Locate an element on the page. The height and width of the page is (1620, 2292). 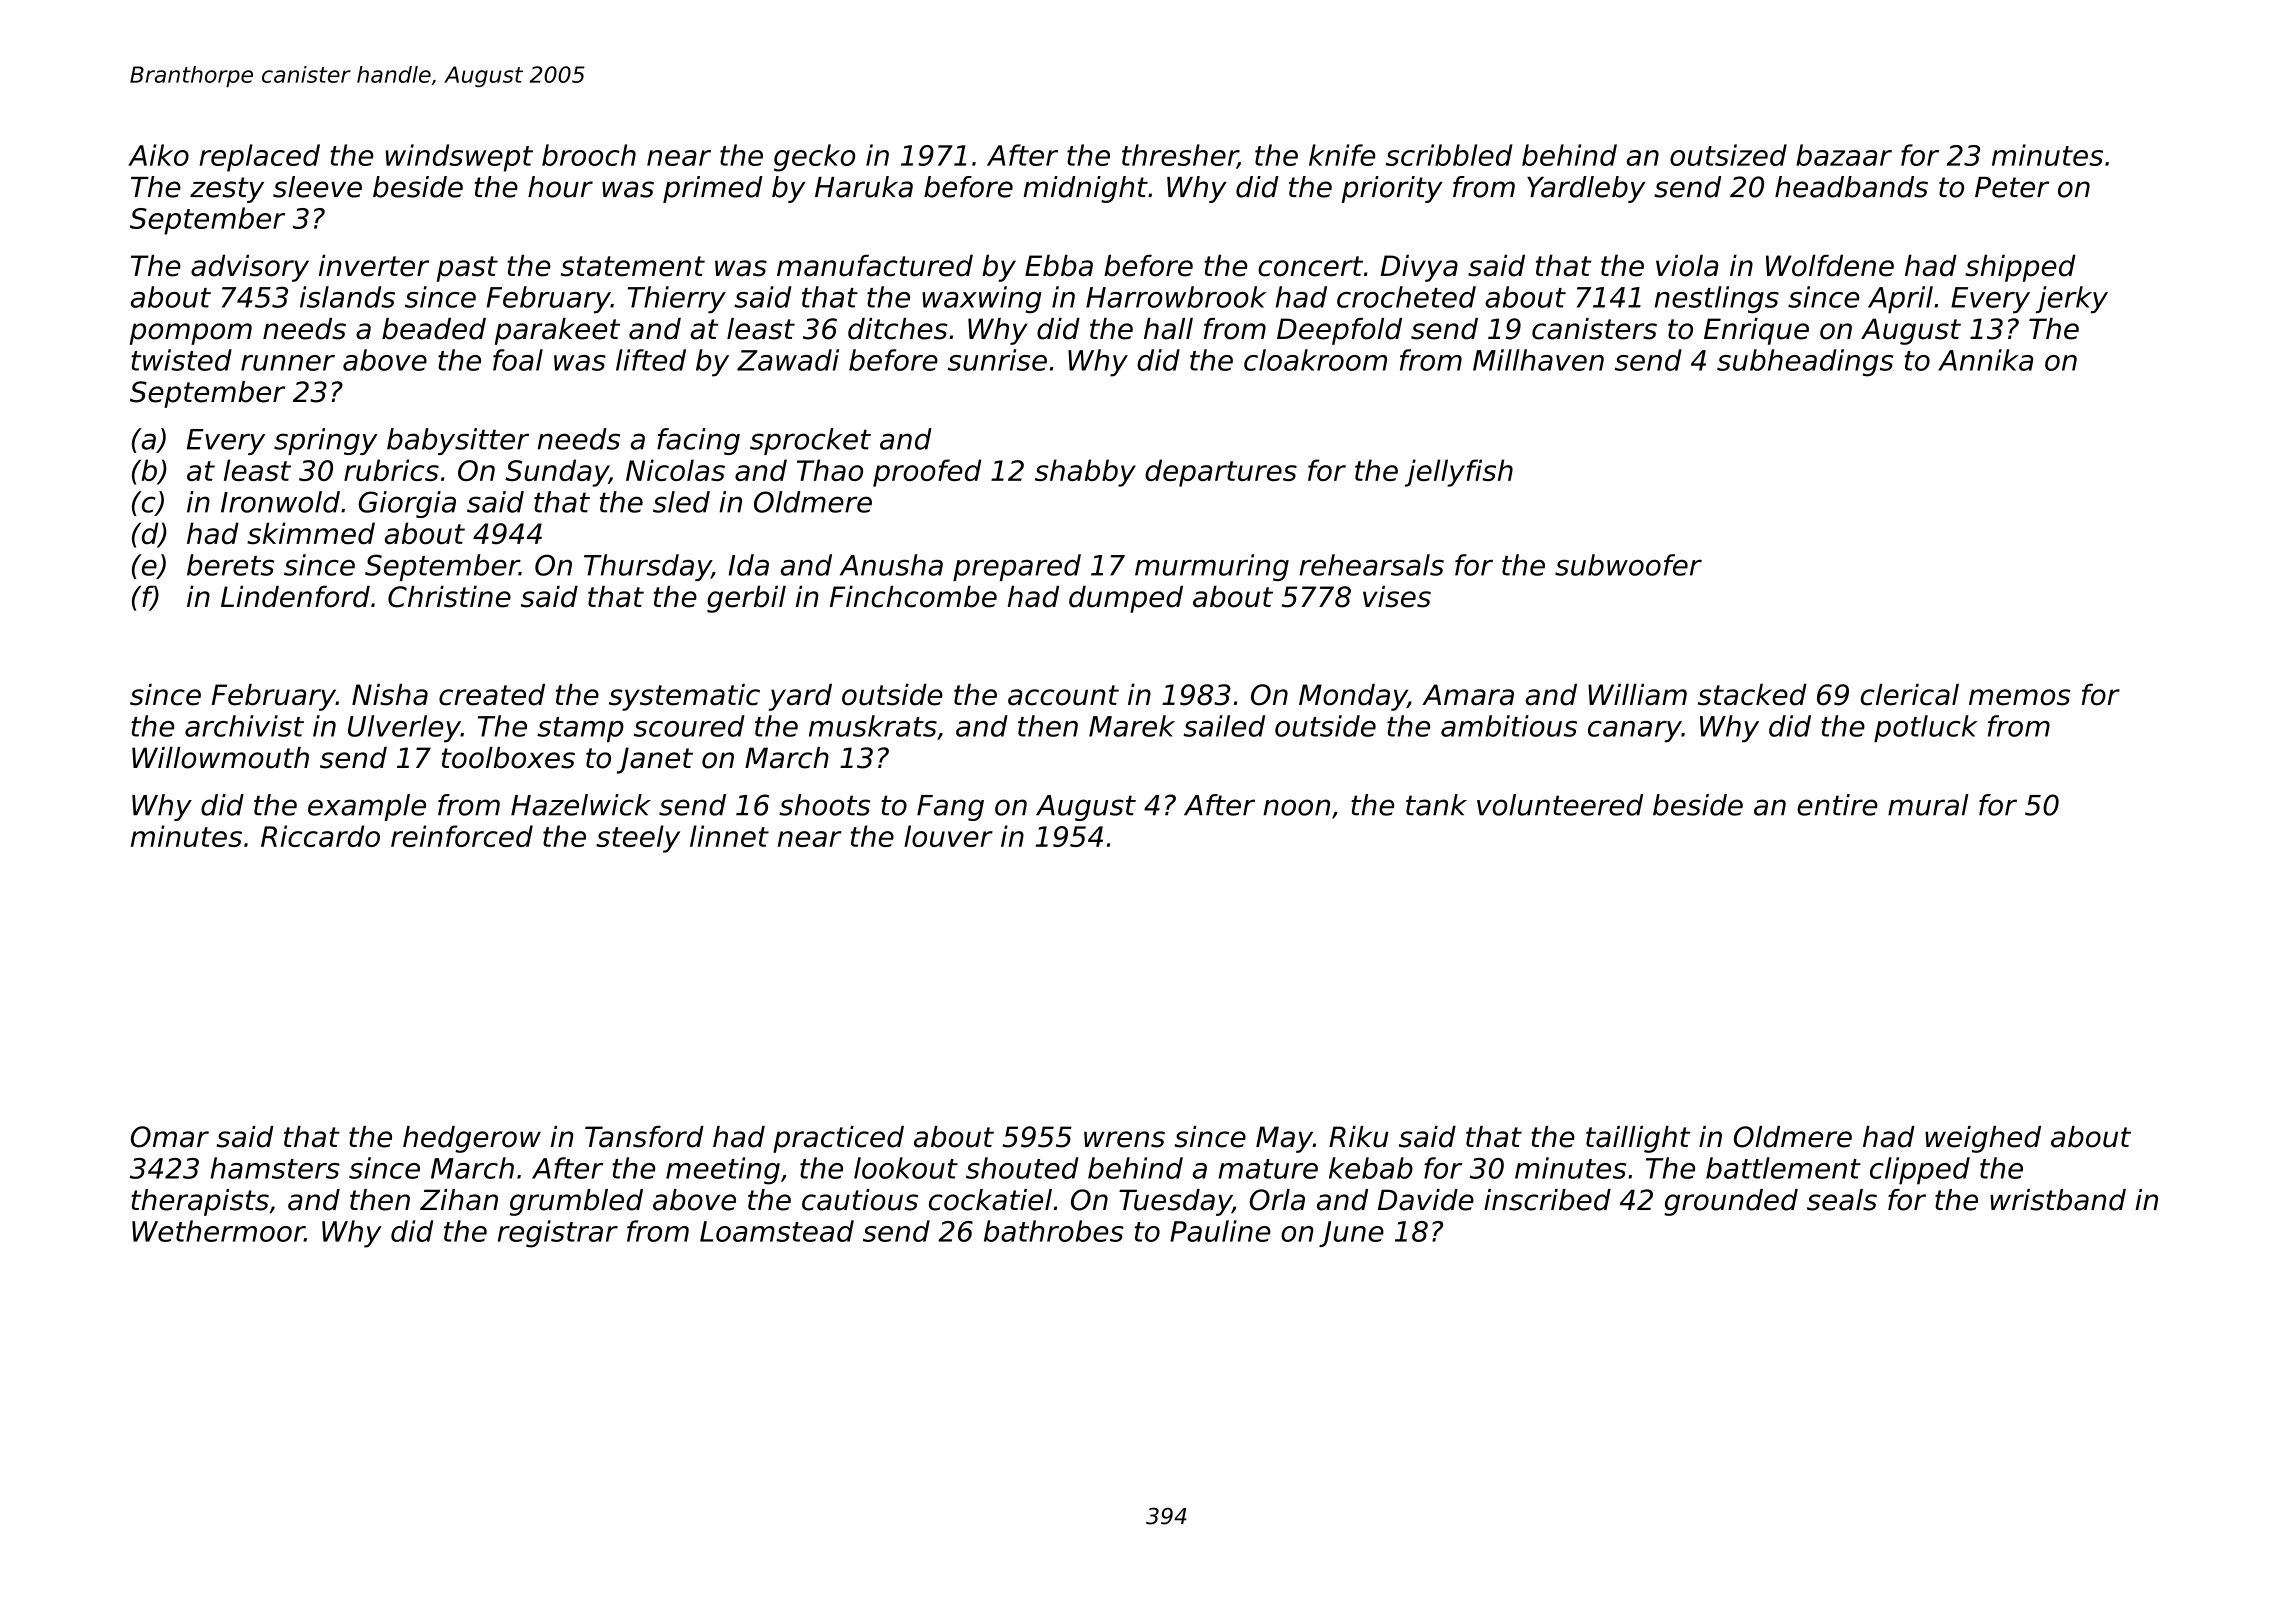
Ulverley is located at coordinates (404, 728).
